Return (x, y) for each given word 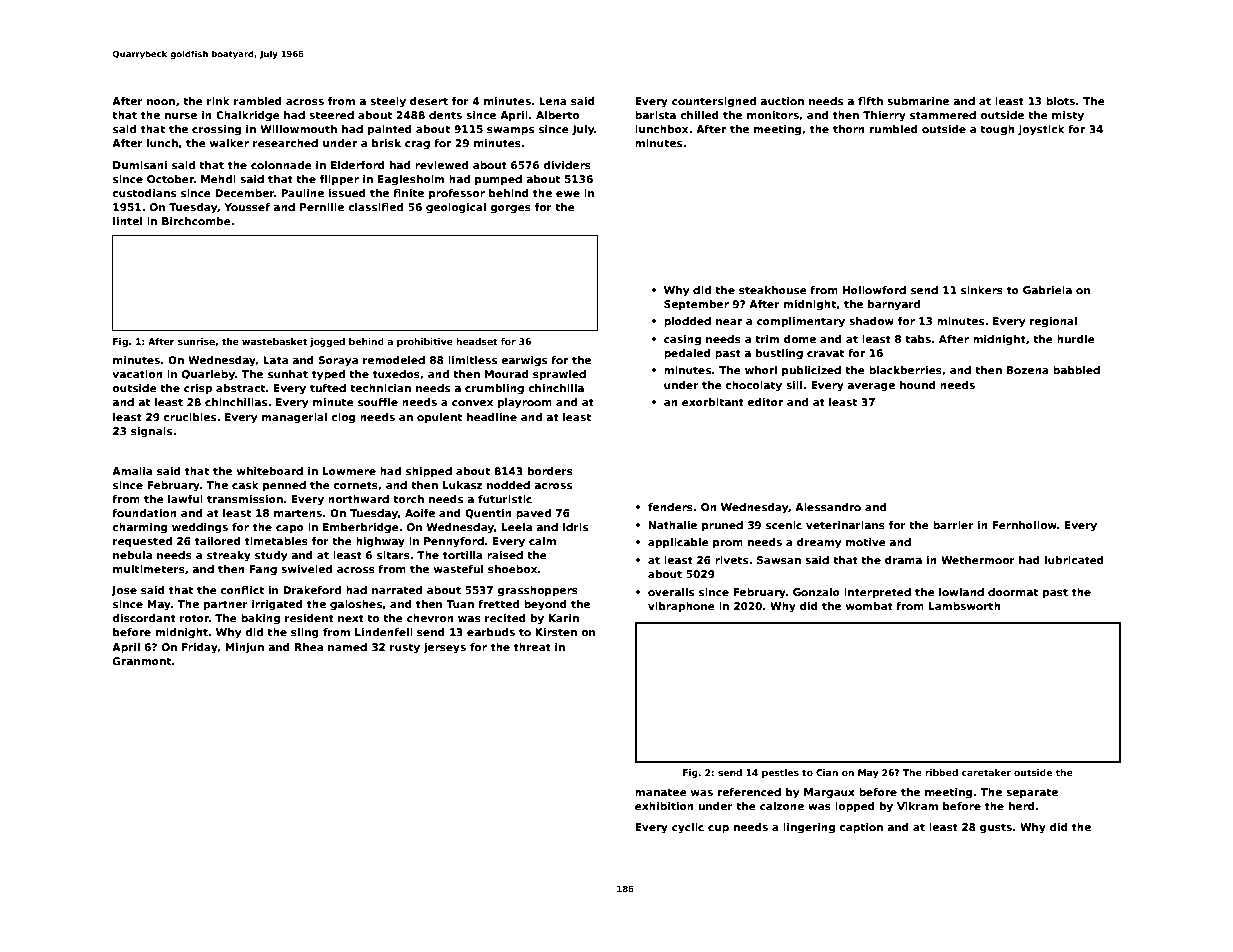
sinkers (982, 290)
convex (472, 403)
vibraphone (681, 607)
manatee (661, 792)
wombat (869, 606)
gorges (510, 209)
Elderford (358, 165)
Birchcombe (196, 221)
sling (305, 633)
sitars (393, 555)
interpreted (877, 593)
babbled (1076, 370)
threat (532, 647)
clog (343, 418)
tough (997, 130)
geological (456, 208)
